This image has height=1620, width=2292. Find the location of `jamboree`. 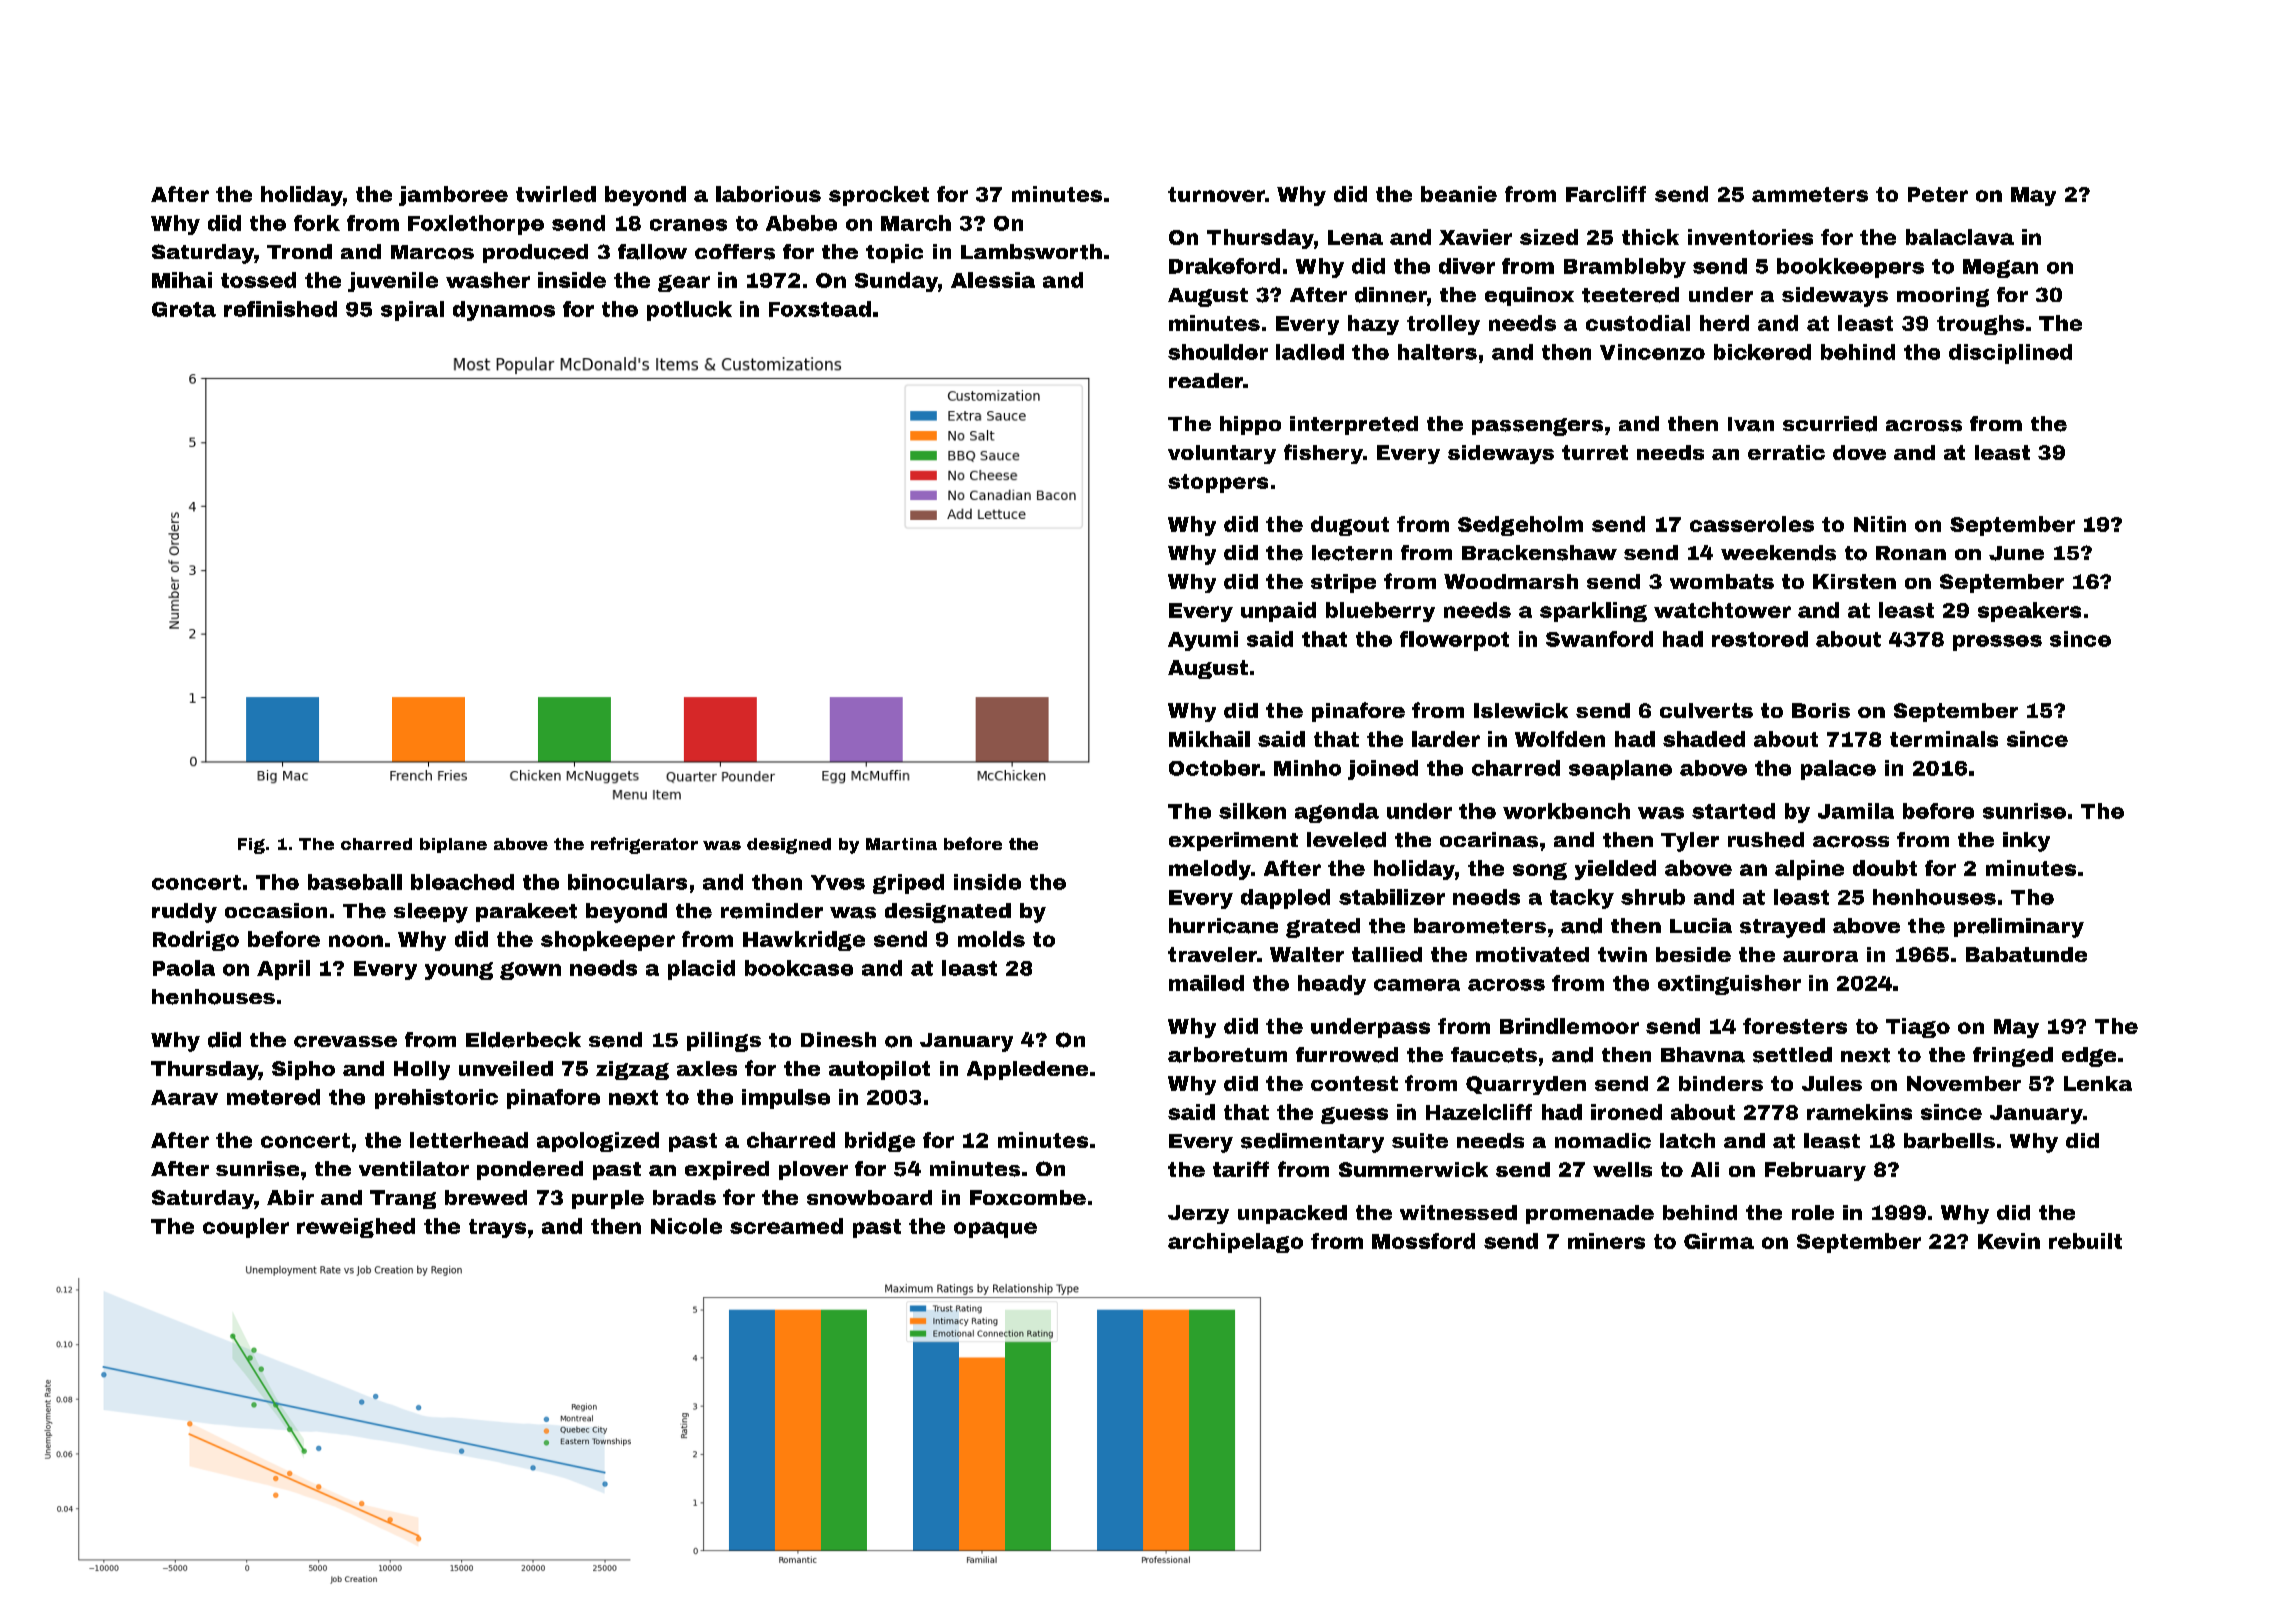

jamboree is located at coordinates (453, 196).
